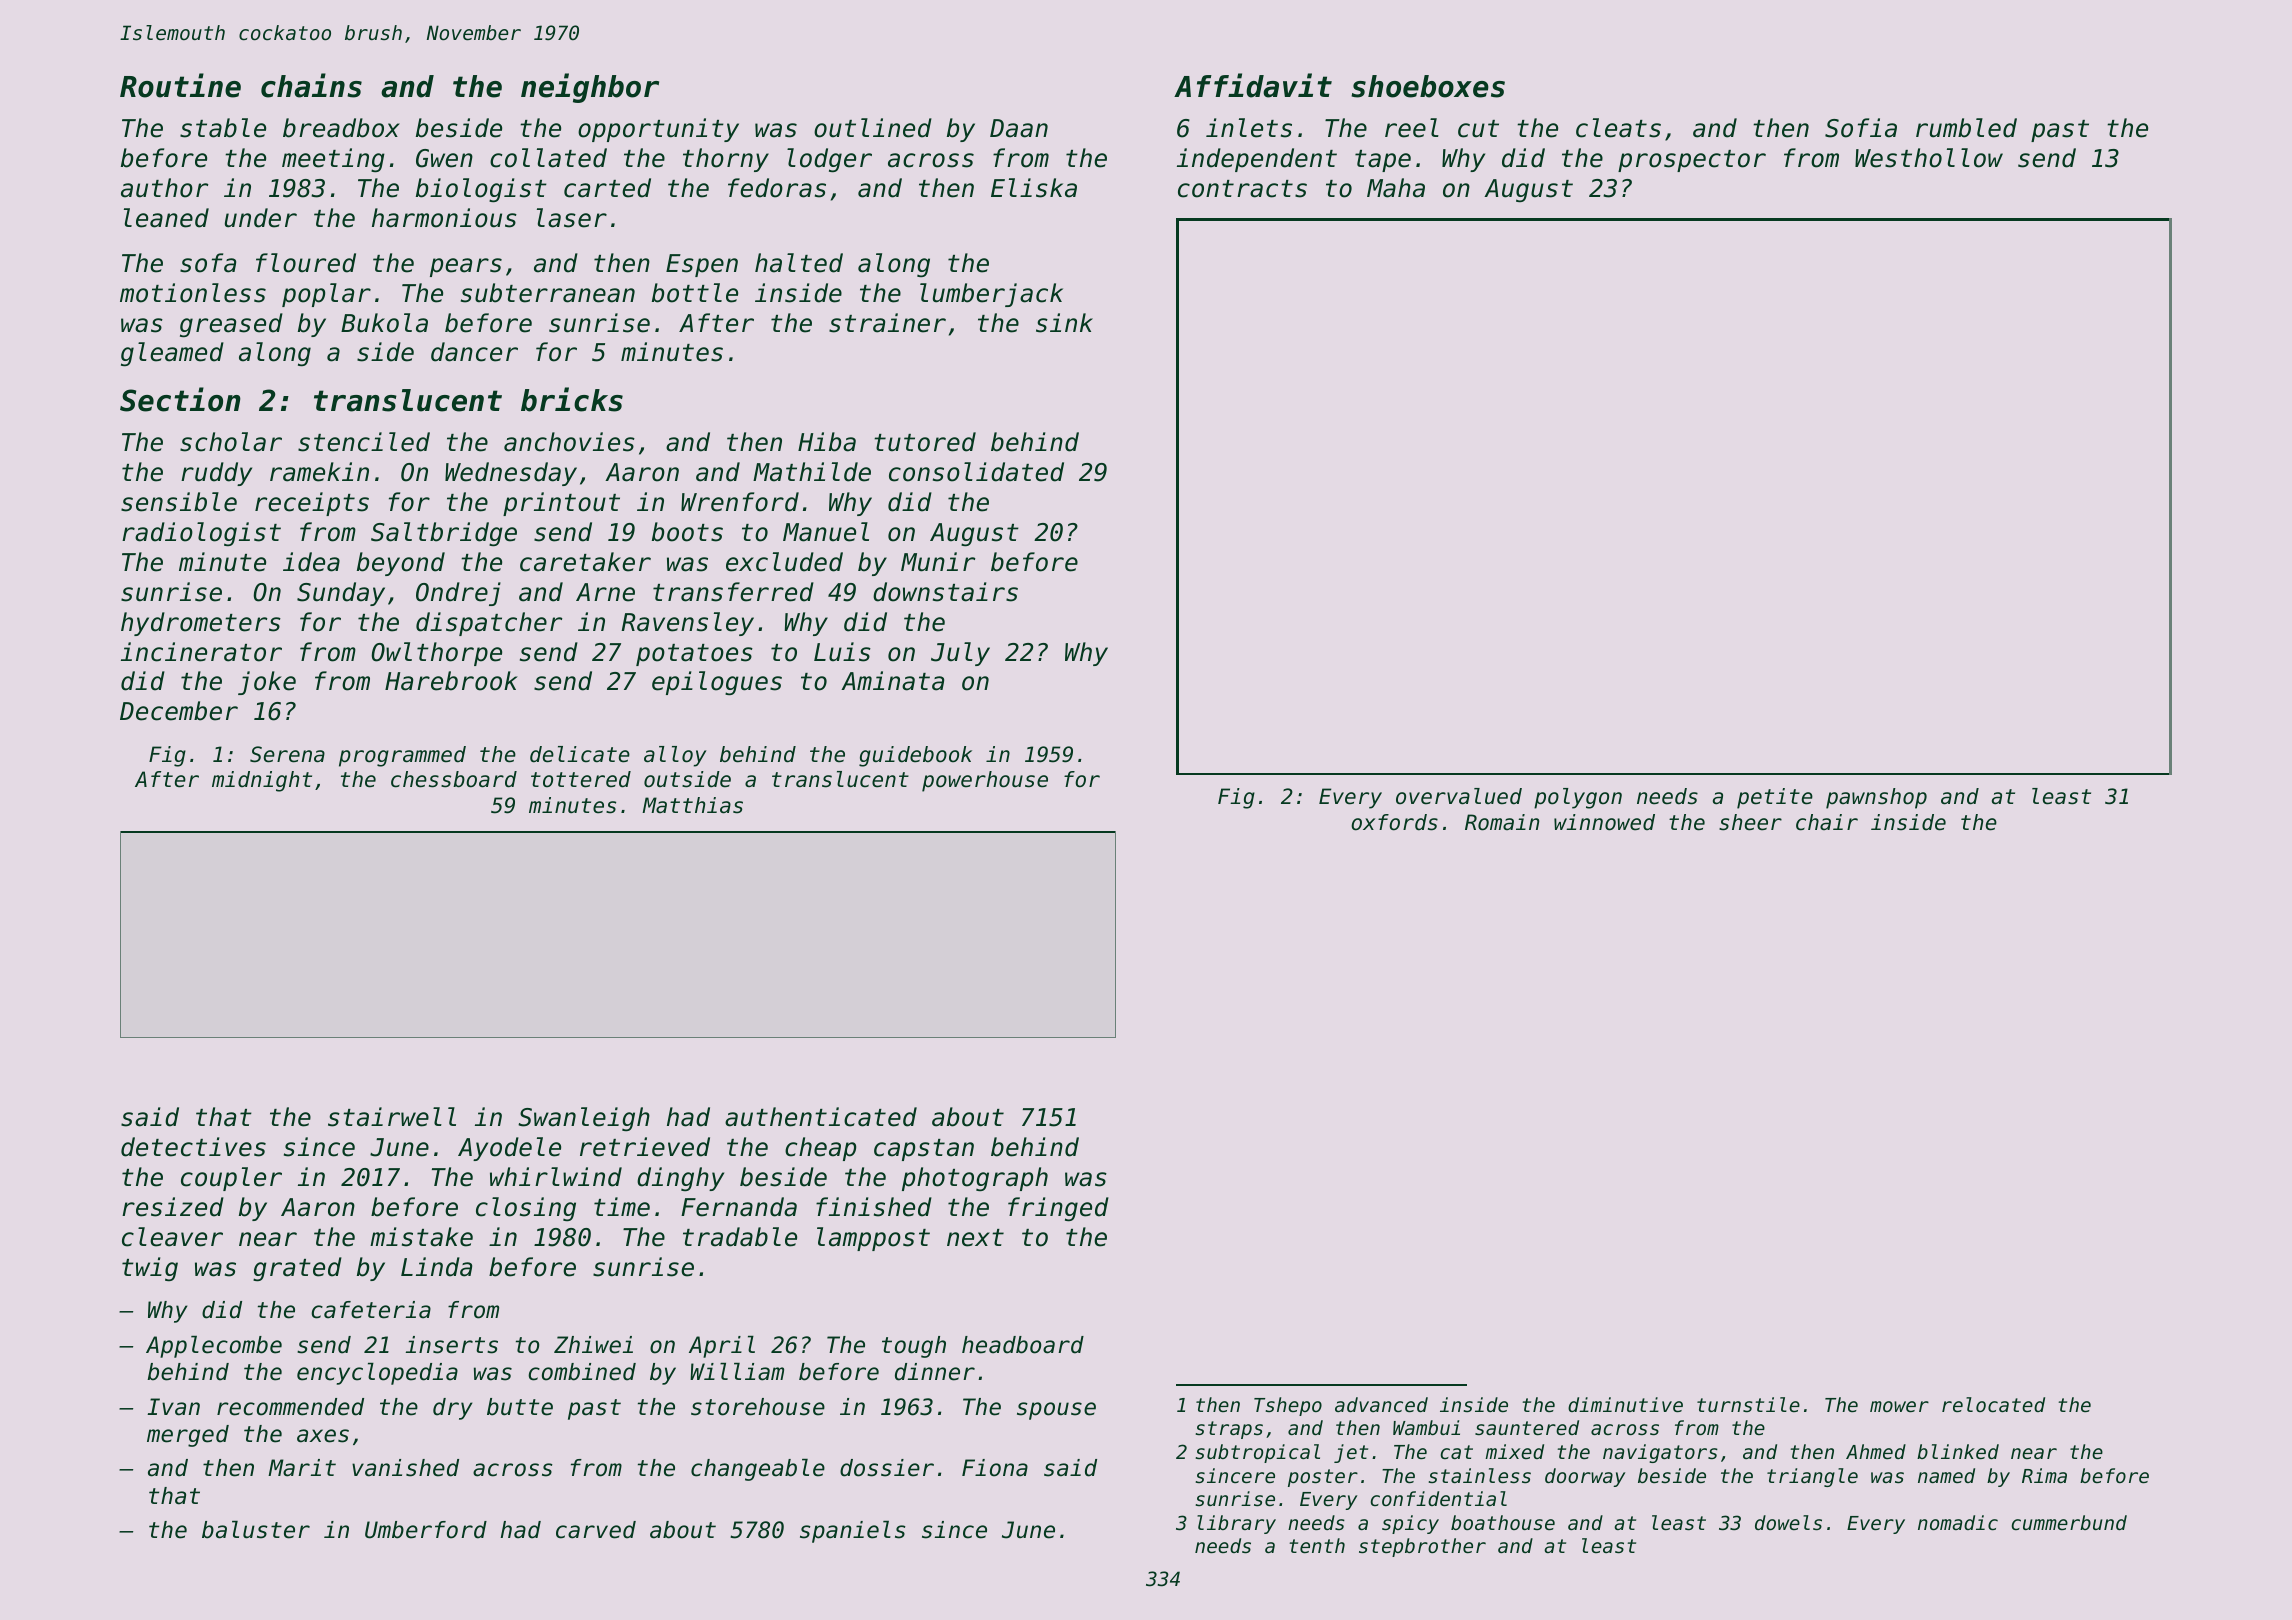 This page has width=2292, height=1620. I want to click on chair, so click(1827, 822).
